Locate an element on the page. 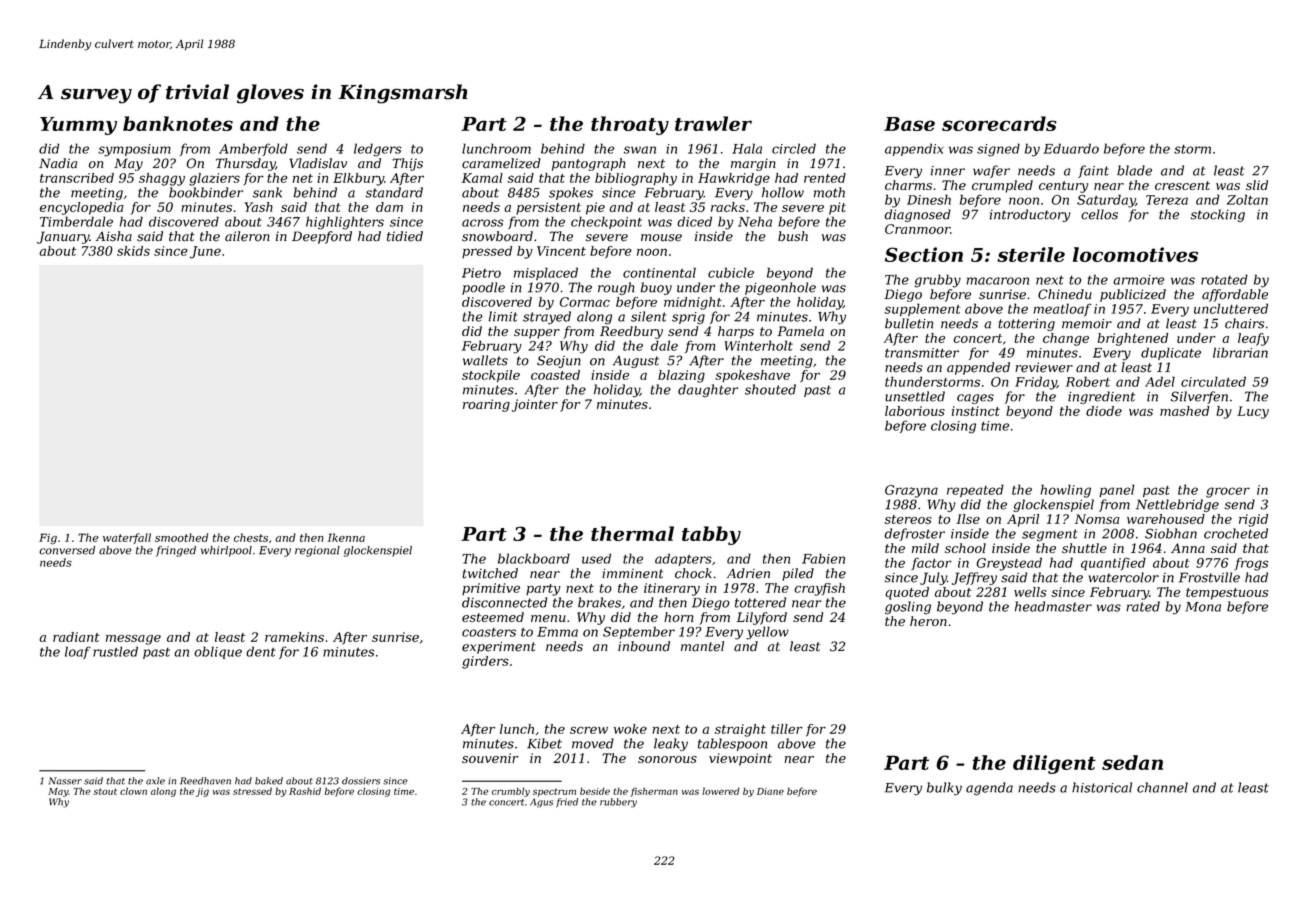  rotated is located at coordinates (1224, 279).
